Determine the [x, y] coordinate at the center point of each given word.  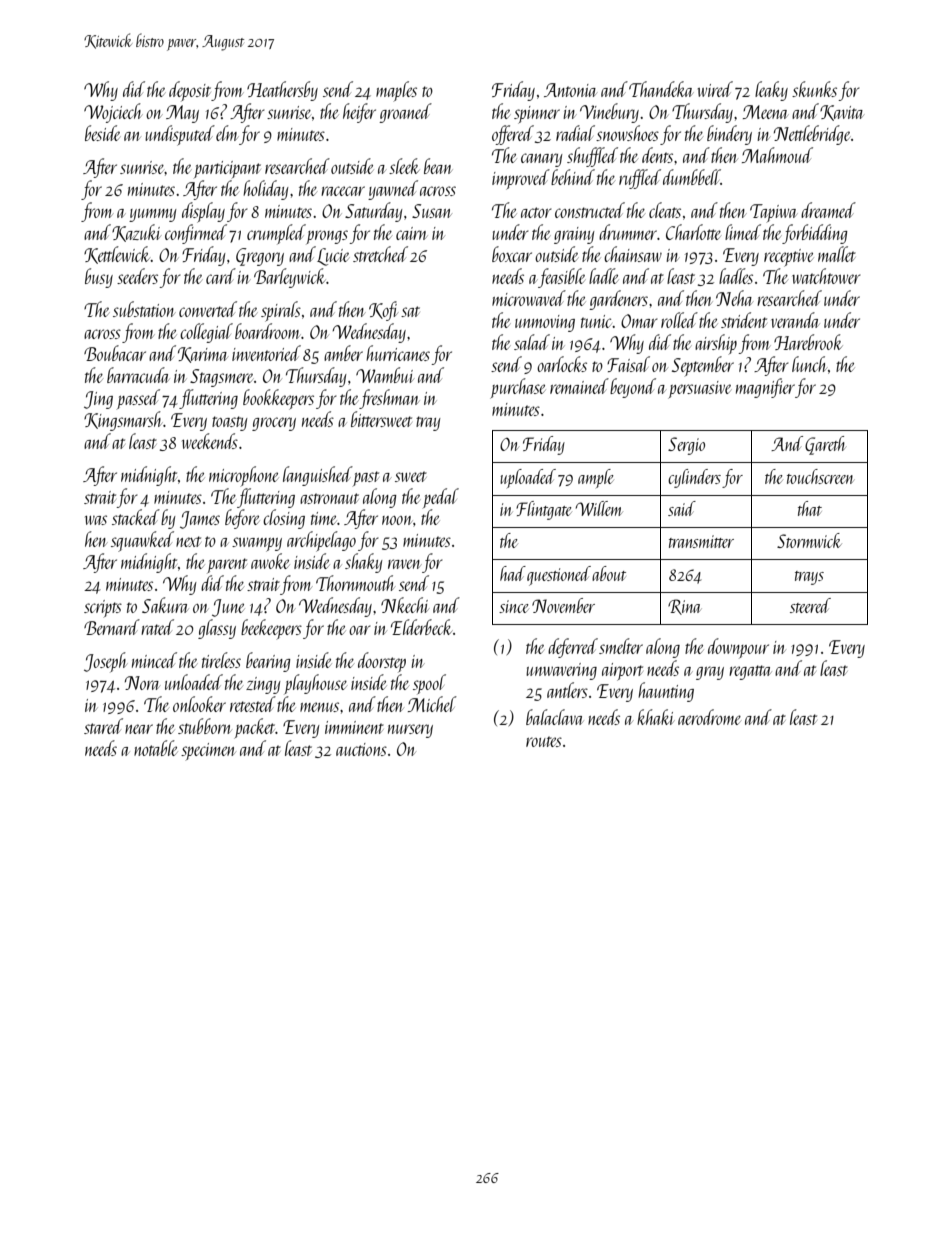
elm [227, 133]
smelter [621, 646]
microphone [243, 476]
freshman [389, 399]
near [139, 729]
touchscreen [820, 476]
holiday [265, 190]
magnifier [765, 388]
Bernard [112, 627]
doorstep [382, 662]
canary [541, 160]
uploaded [528, 478]
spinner [537, 115]
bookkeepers [278, 399]
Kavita [842, 113]
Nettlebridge [812, 135]
